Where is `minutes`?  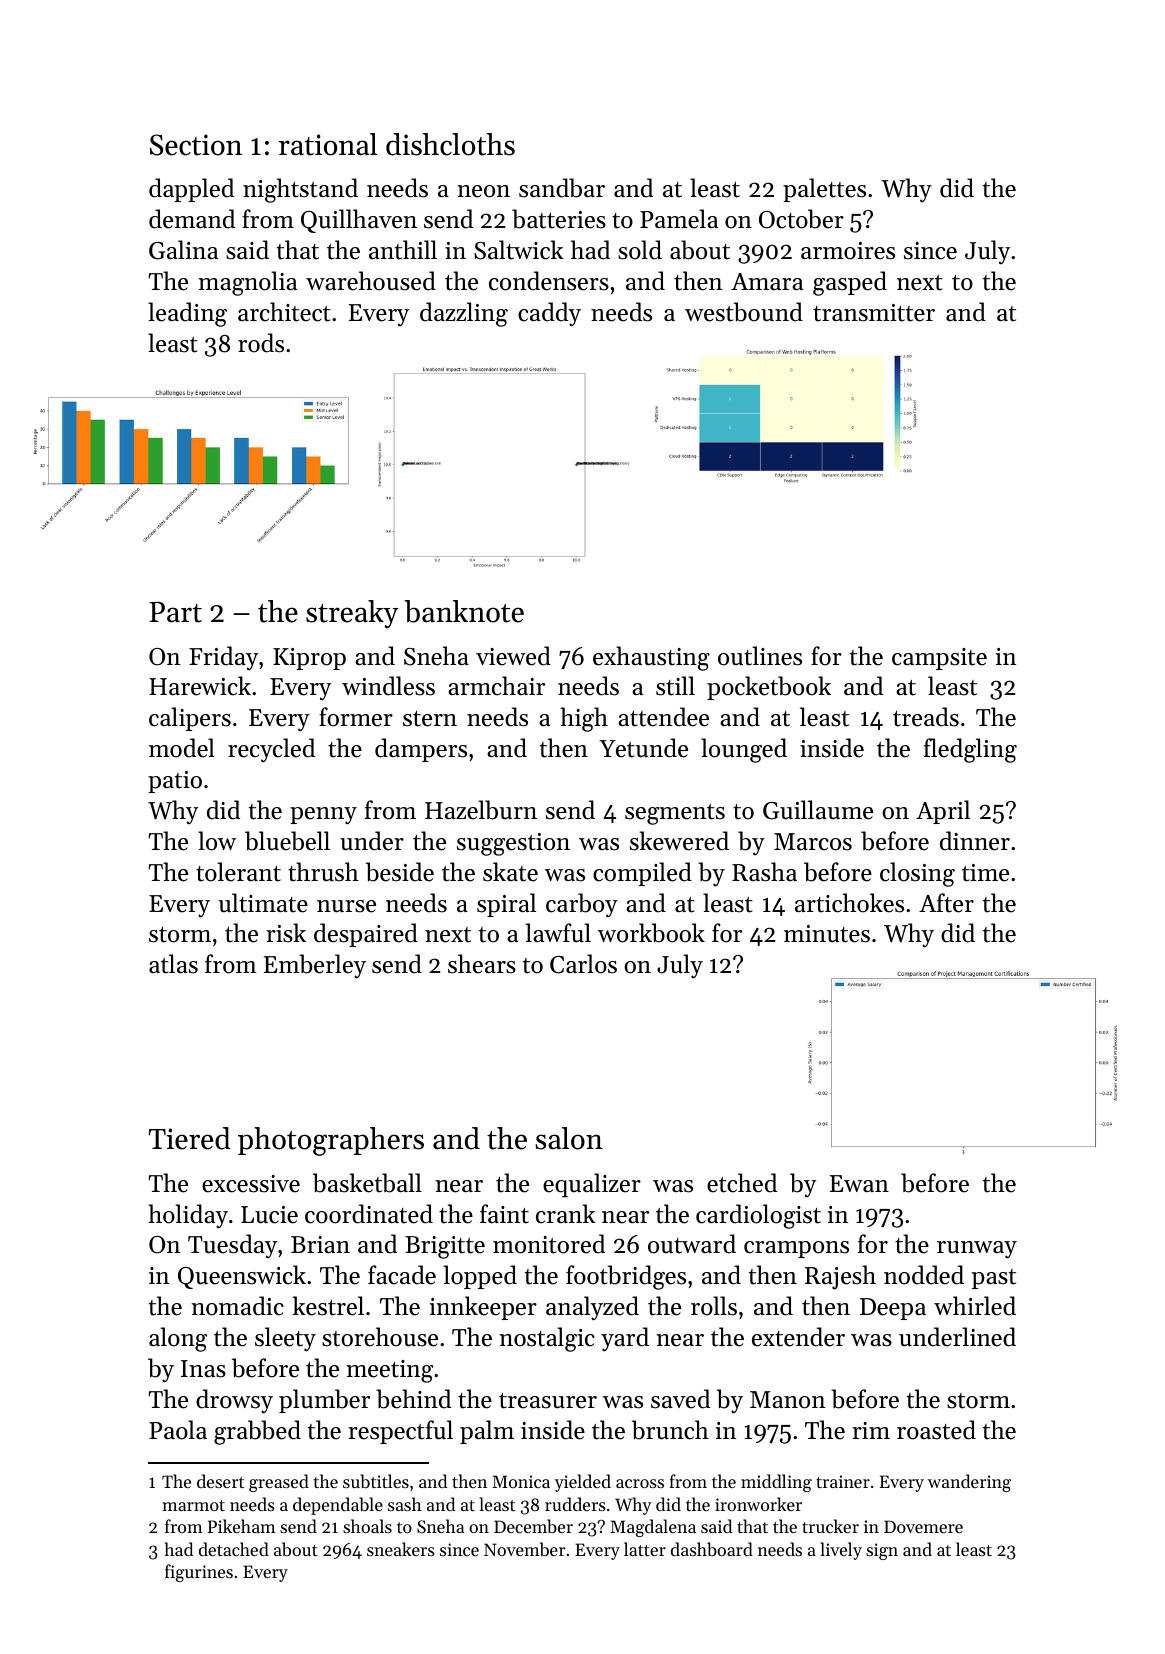
minutes is located at coordinates (827, 934).
